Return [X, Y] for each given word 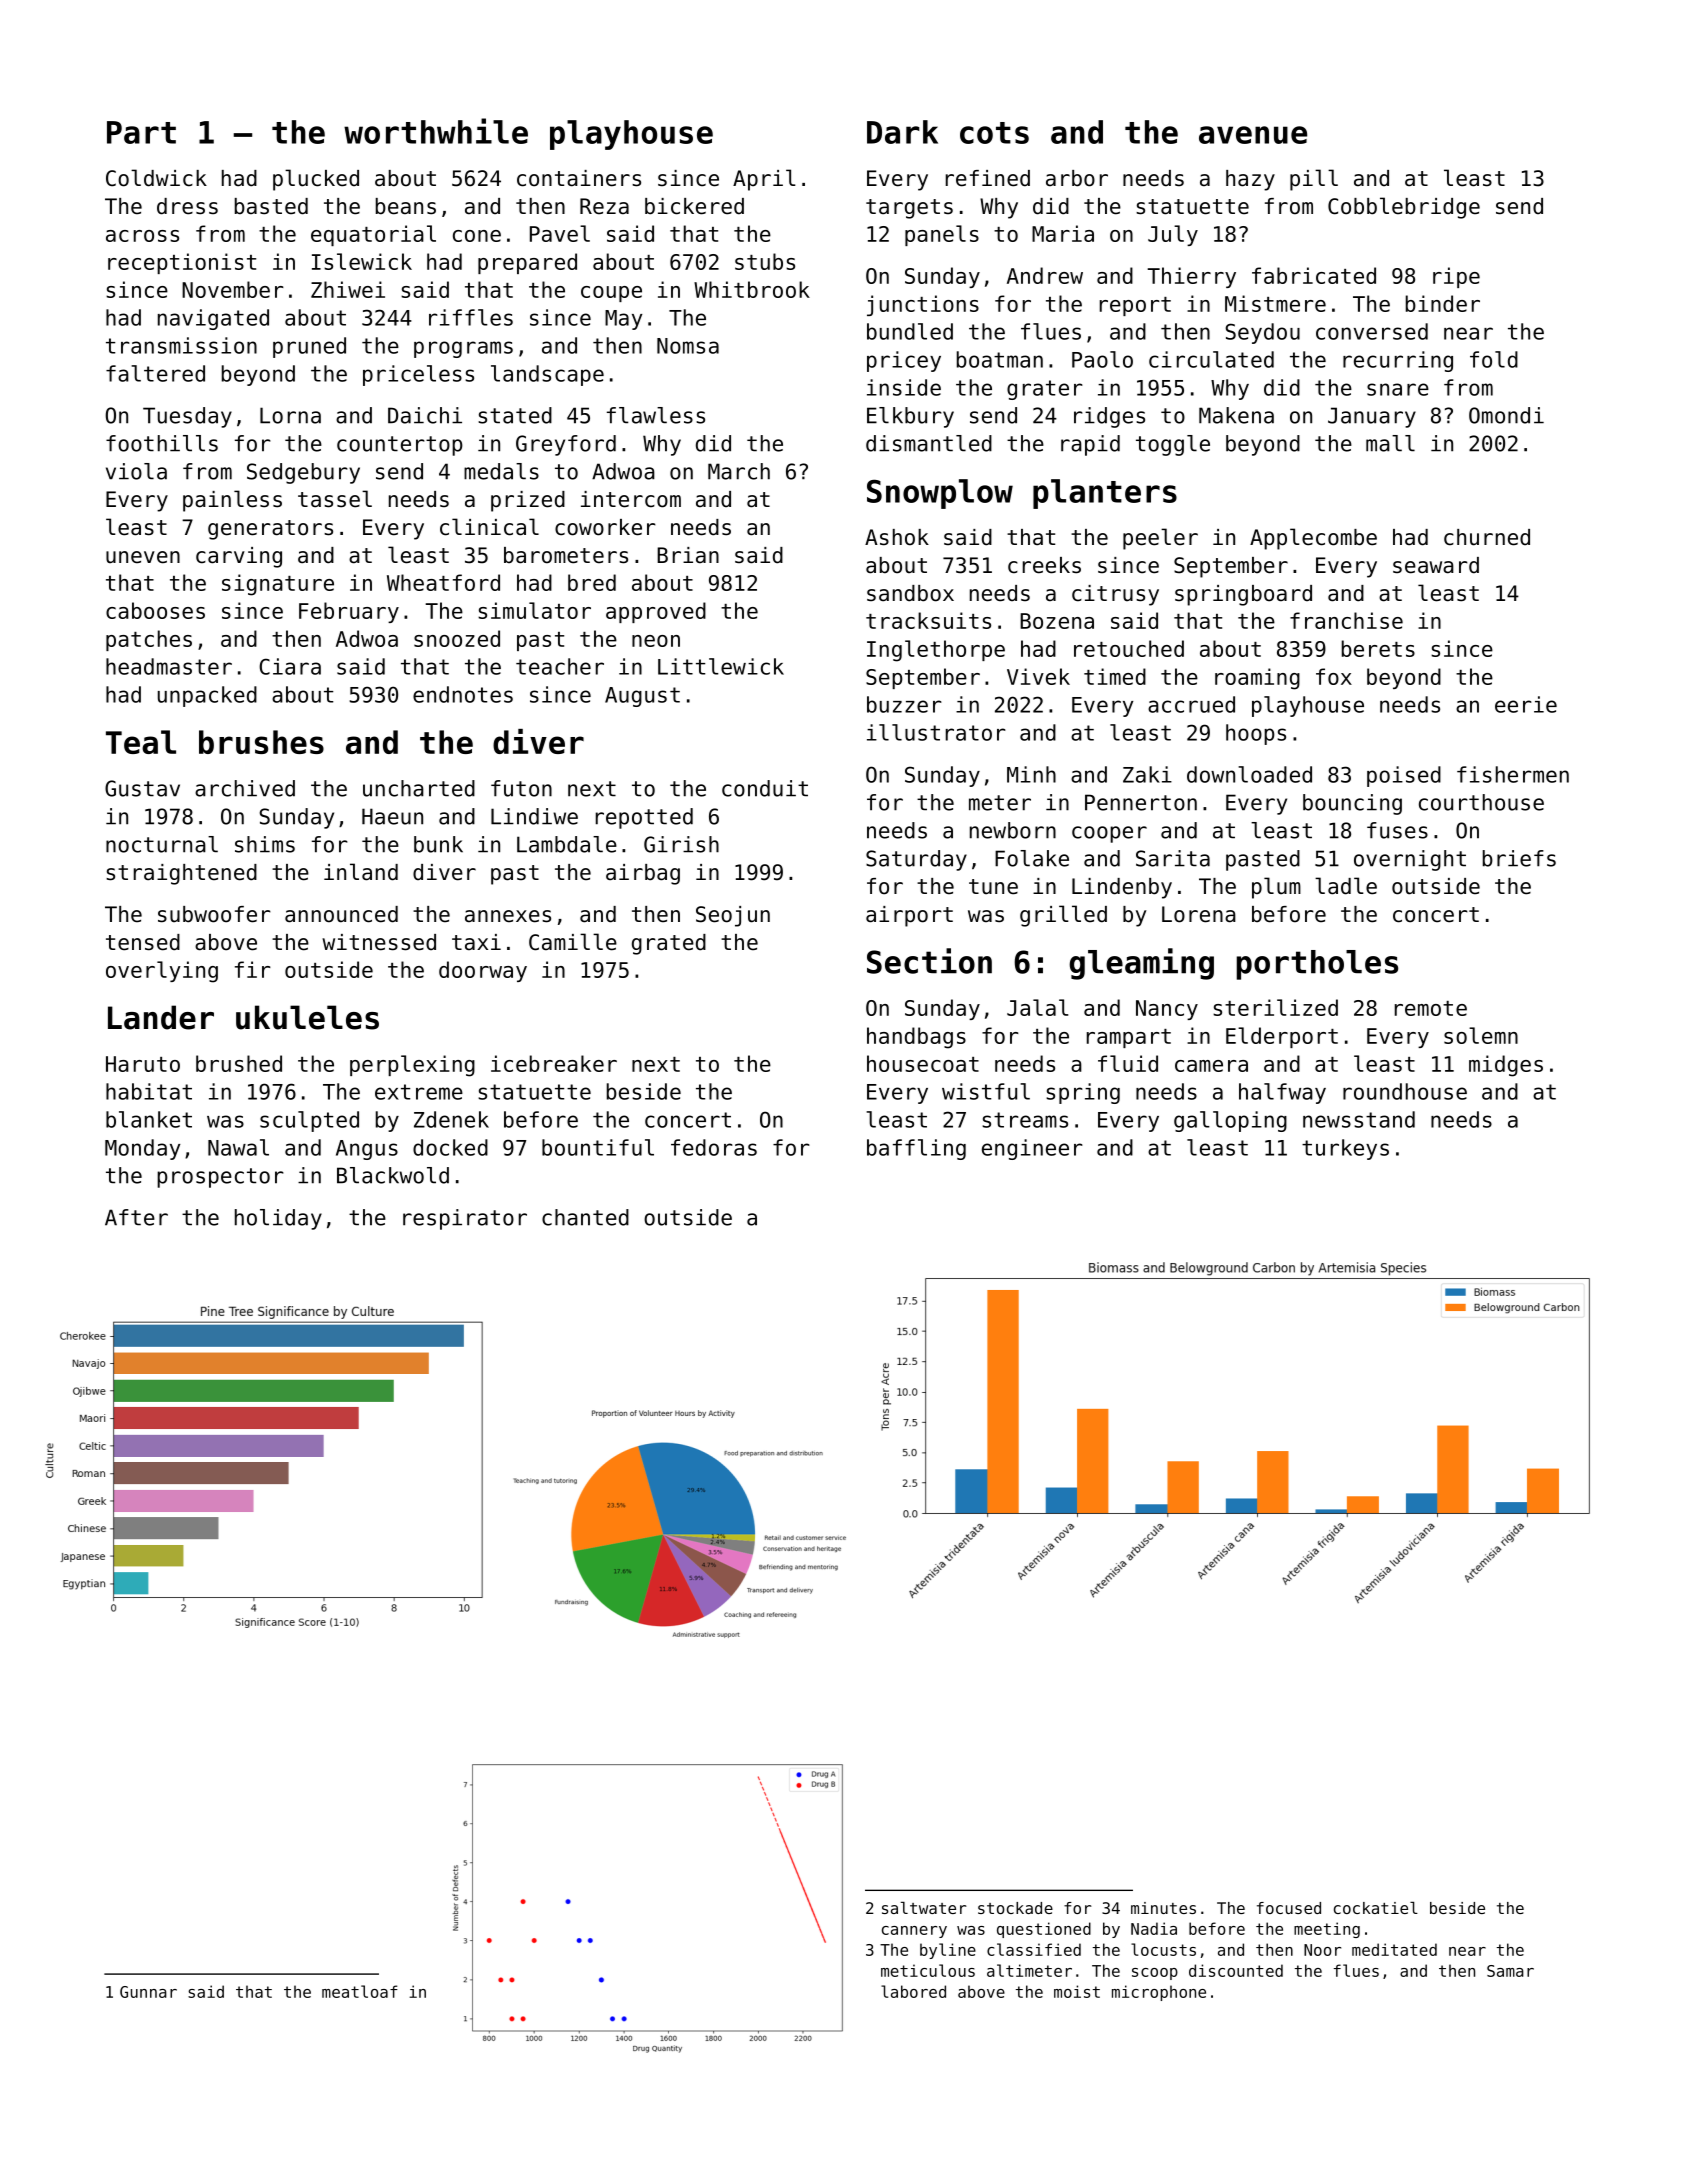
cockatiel [1376, 1908]
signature [278, 585]
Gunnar [148, 1992]
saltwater [924, 1908]
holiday [278, 1219]
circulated [1211, 359]
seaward [1436, 565]
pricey [904, 361]
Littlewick [721, 666]
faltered [155, 373]
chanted [585, 1217]
